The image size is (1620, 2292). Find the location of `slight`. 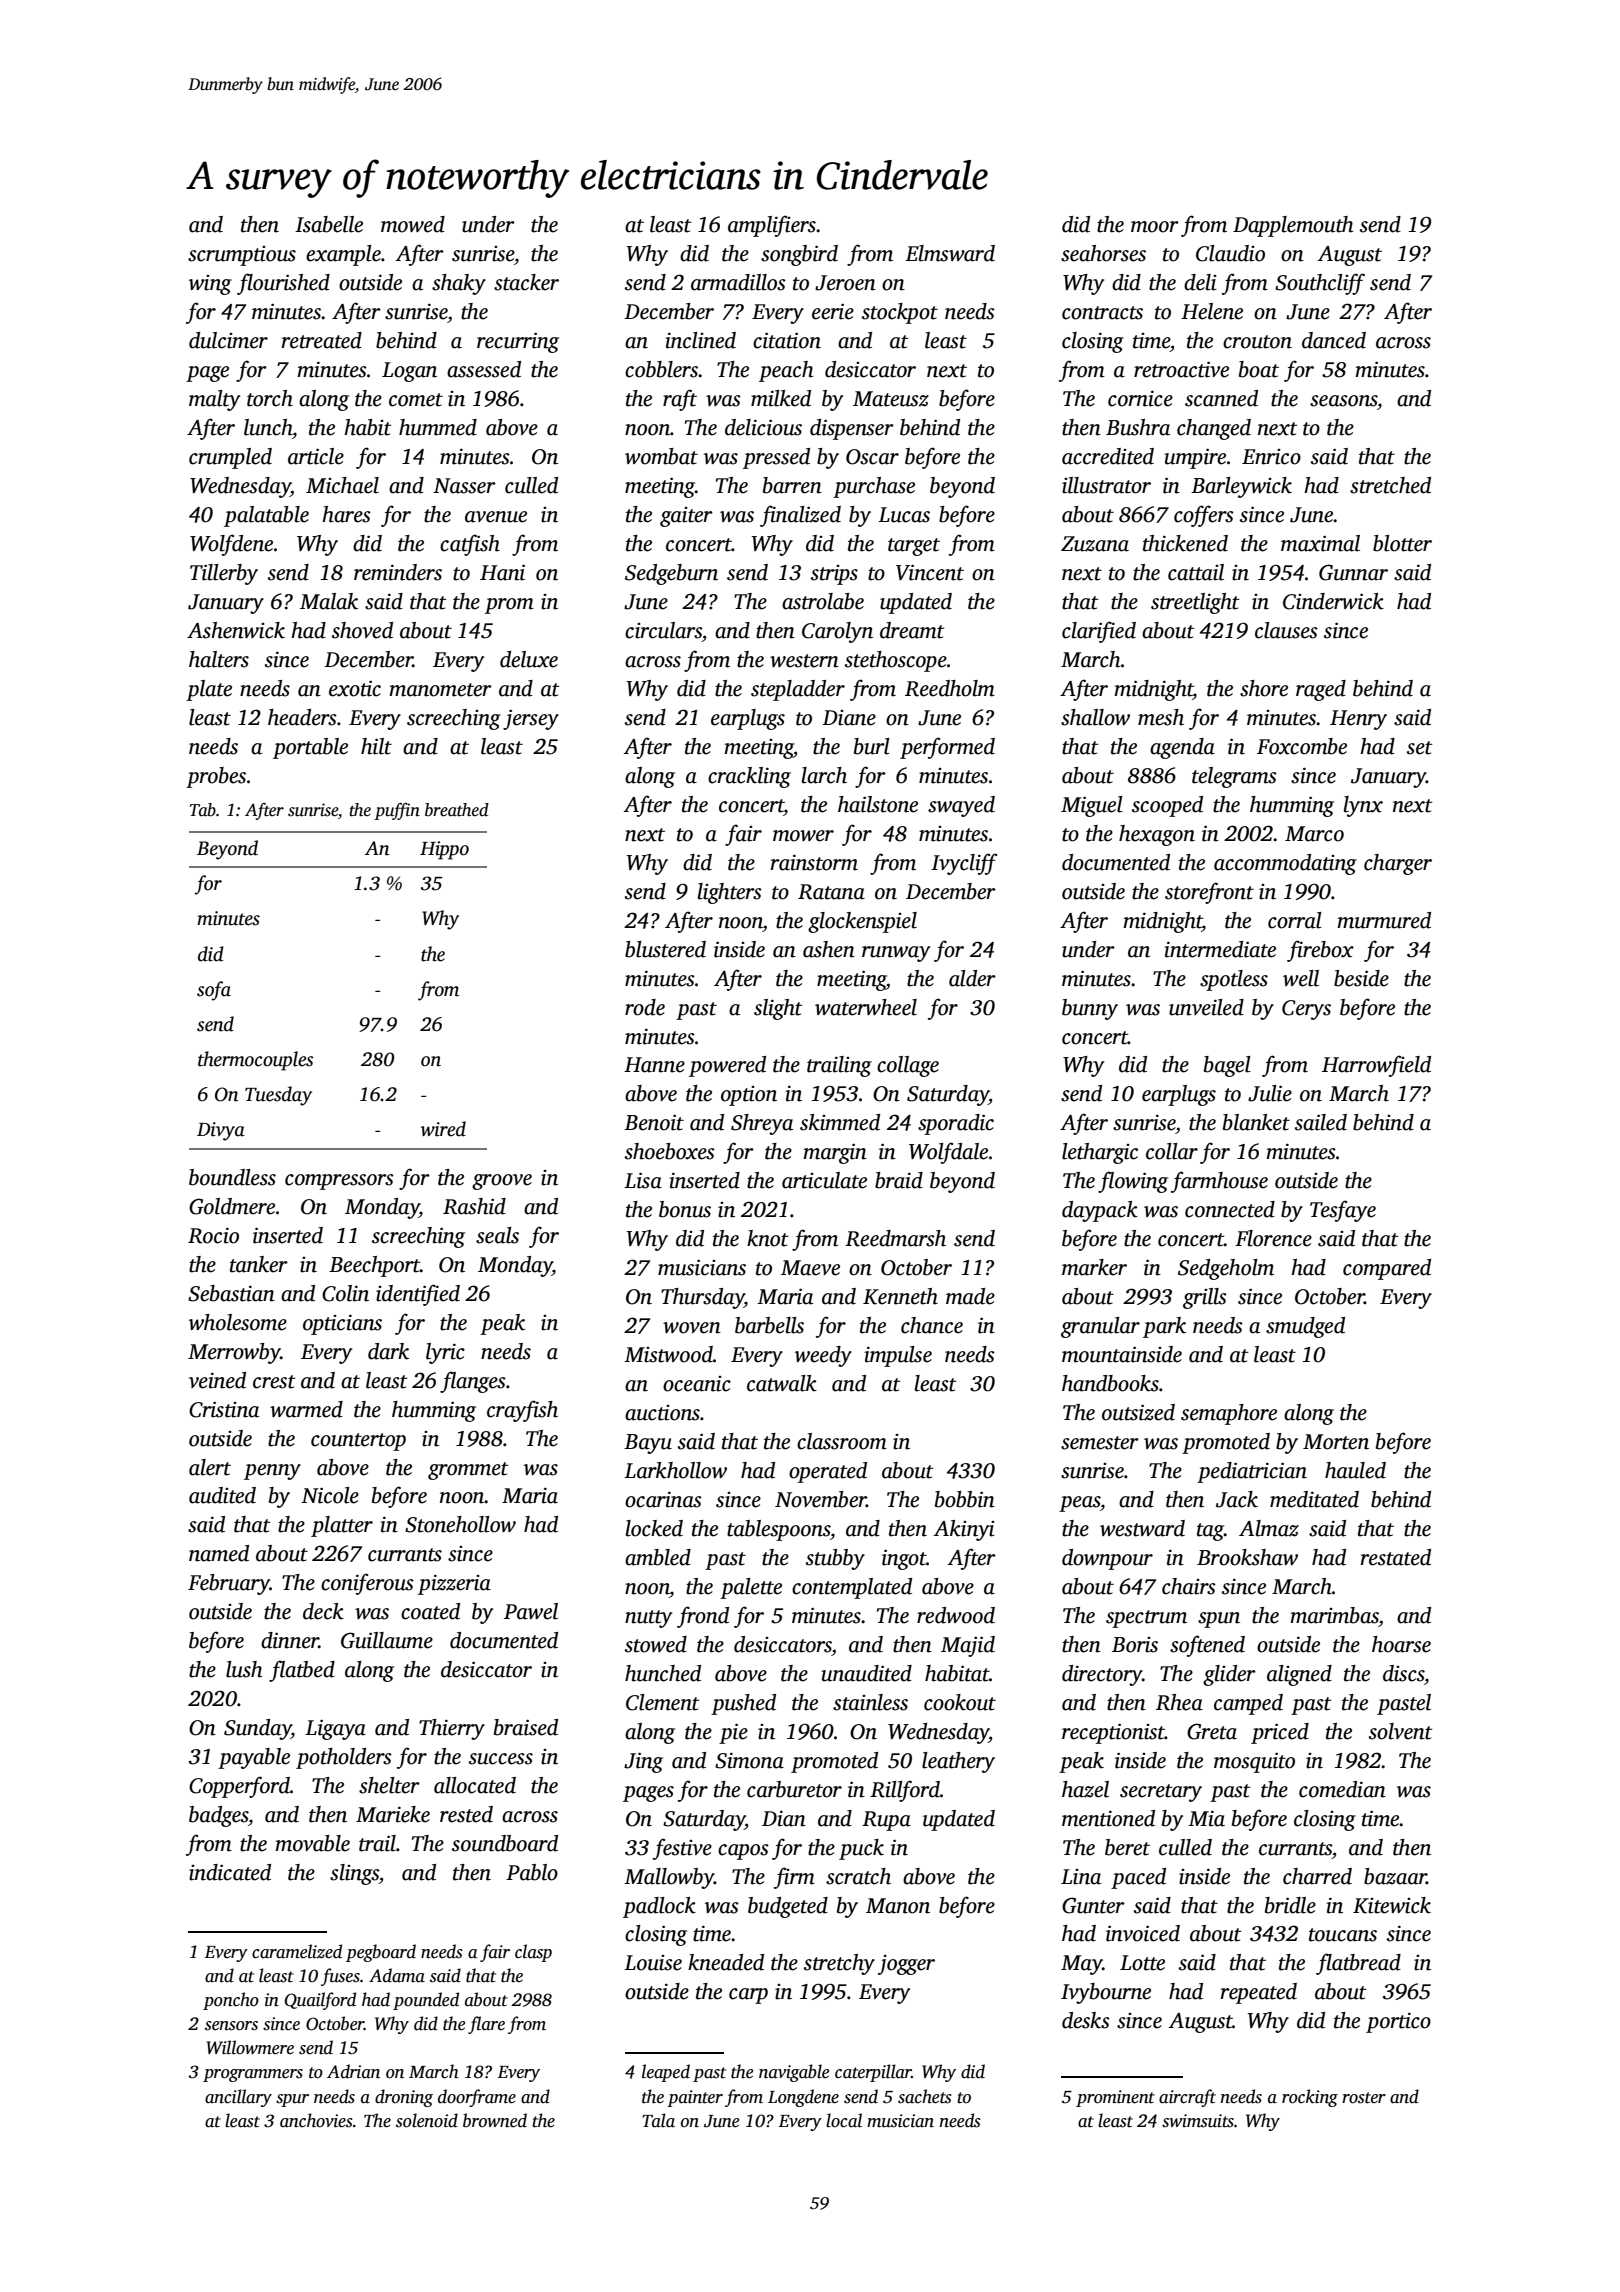

slight is located at coordinates (778, 1009).
